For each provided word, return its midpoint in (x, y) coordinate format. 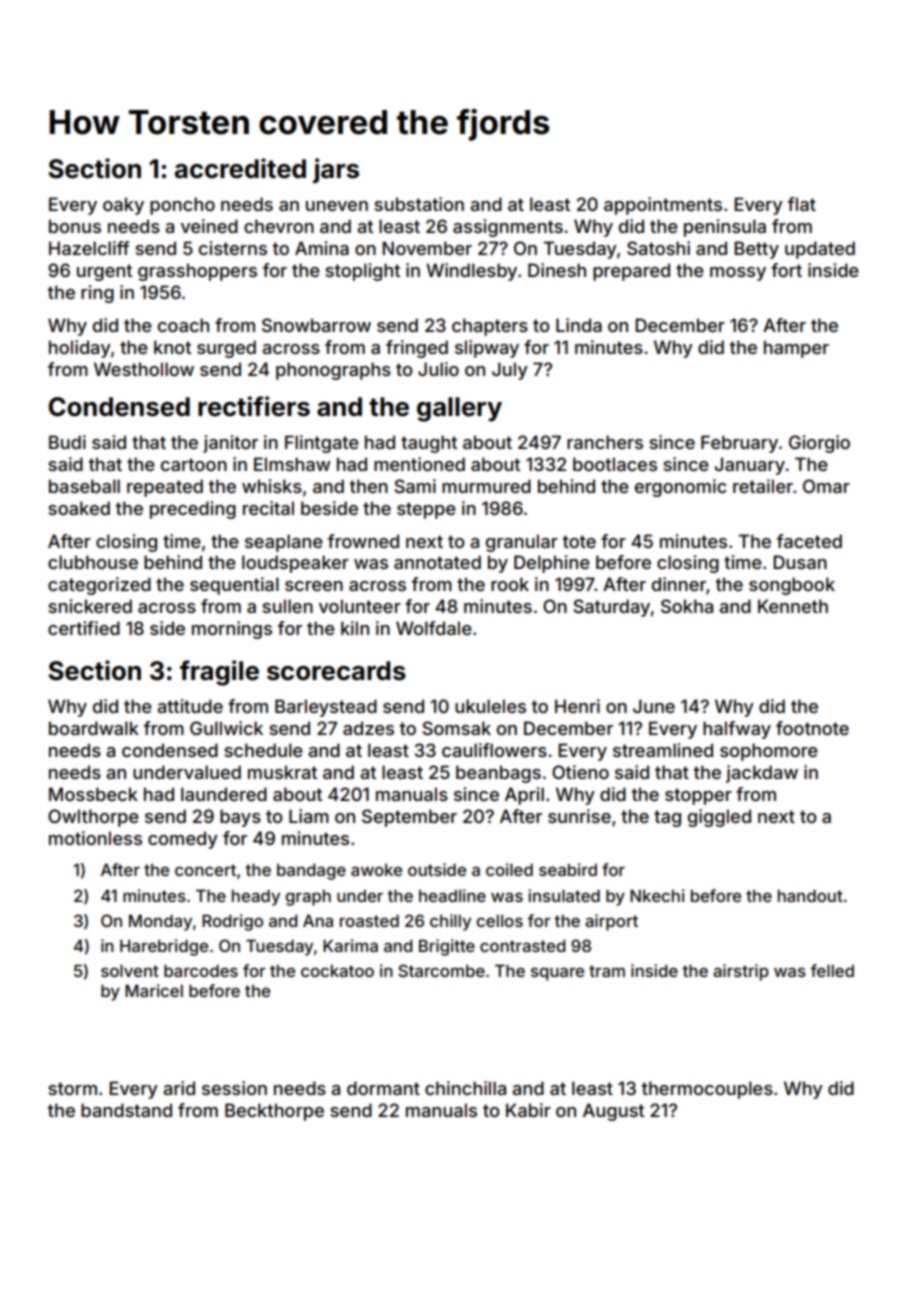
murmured (486, 486)
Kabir (528, 1110)
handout (810, 895)
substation (419, 204)
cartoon (194, 464)
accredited (240, 168)
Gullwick (226, 728)
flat (802, 204)
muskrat (282, 772)
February (739, 444)
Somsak (456, 728)
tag (667, 818)
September (409, 818)
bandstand (126, 1110)
